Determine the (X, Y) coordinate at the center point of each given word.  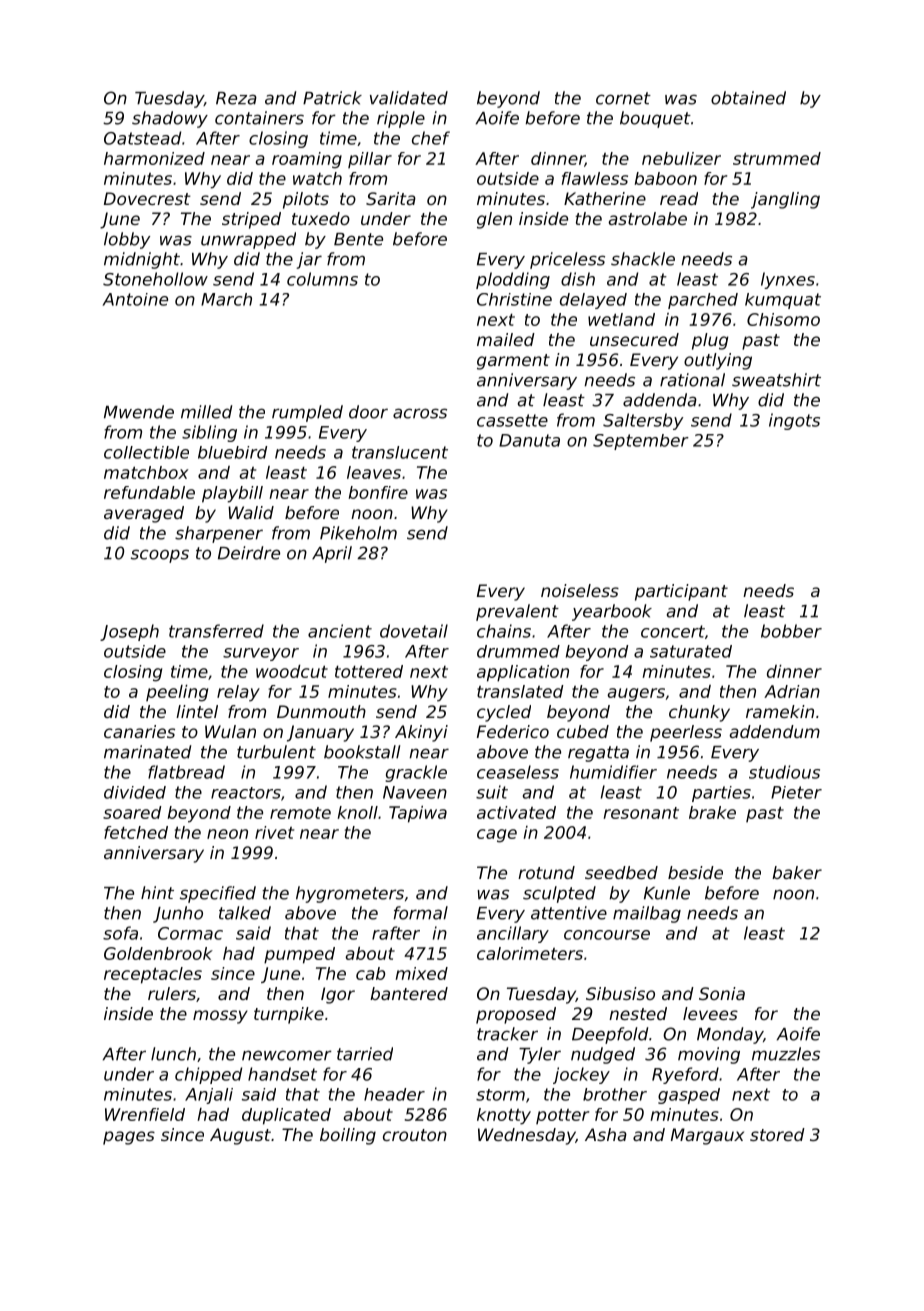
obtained (748, 98)
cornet (623, 98)
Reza (236, 98)
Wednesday (527, 1136)
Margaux (707, 1136)
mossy (220, 1017)
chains (504, 631)
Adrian (792, 691)
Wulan (230, 731)
